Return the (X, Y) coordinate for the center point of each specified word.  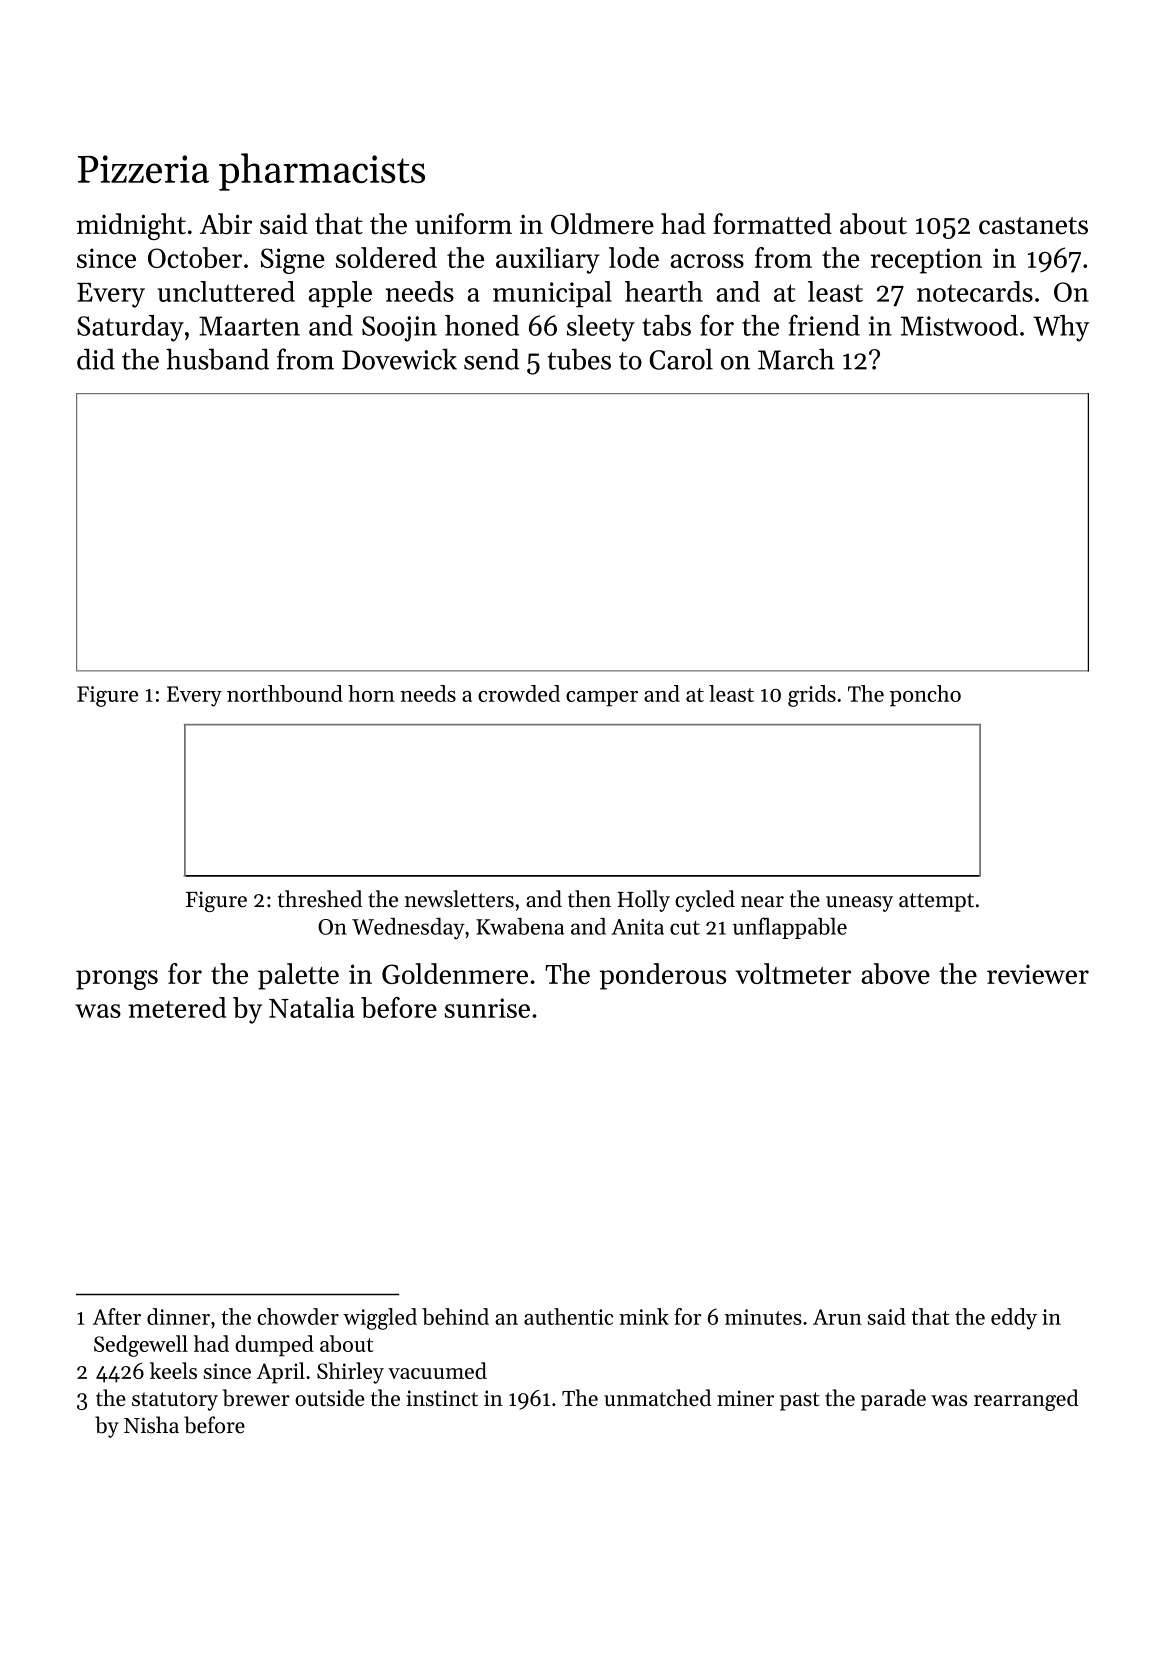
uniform (463, 223)
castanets (1033, 226)
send (491, 359)
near (762, 902)
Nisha (151, 1425)
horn (371, 693)
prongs (117, 980)
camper (602, 698)
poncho (925, 695)
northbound (285, 693)
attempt (936, 902)
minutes (763, 1317)
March (796, 359)
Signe (293, 261)
